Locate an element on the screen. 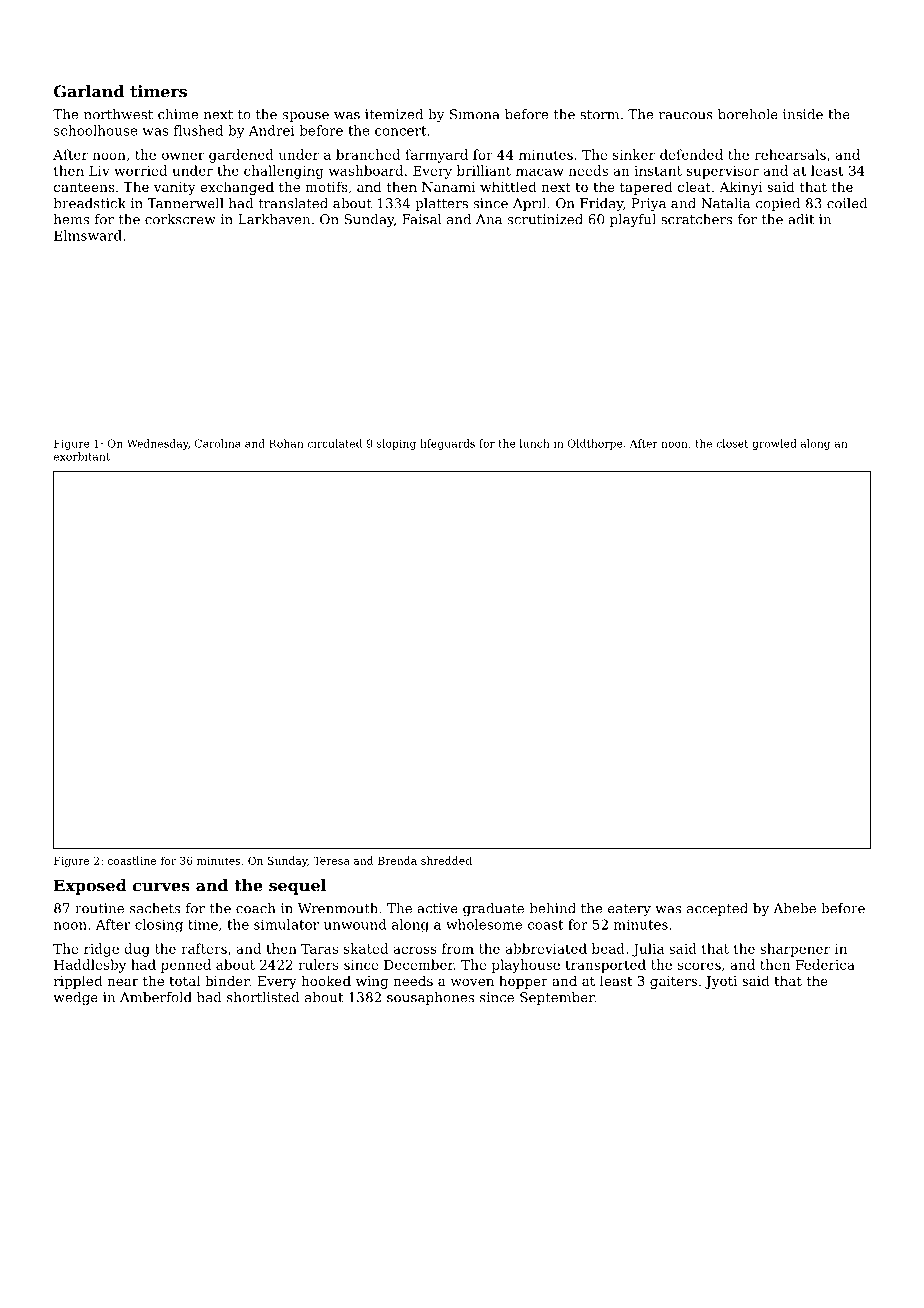 The width and height of the screenshot is (924, 1308). hopper is located at coordinates (523, 982).
